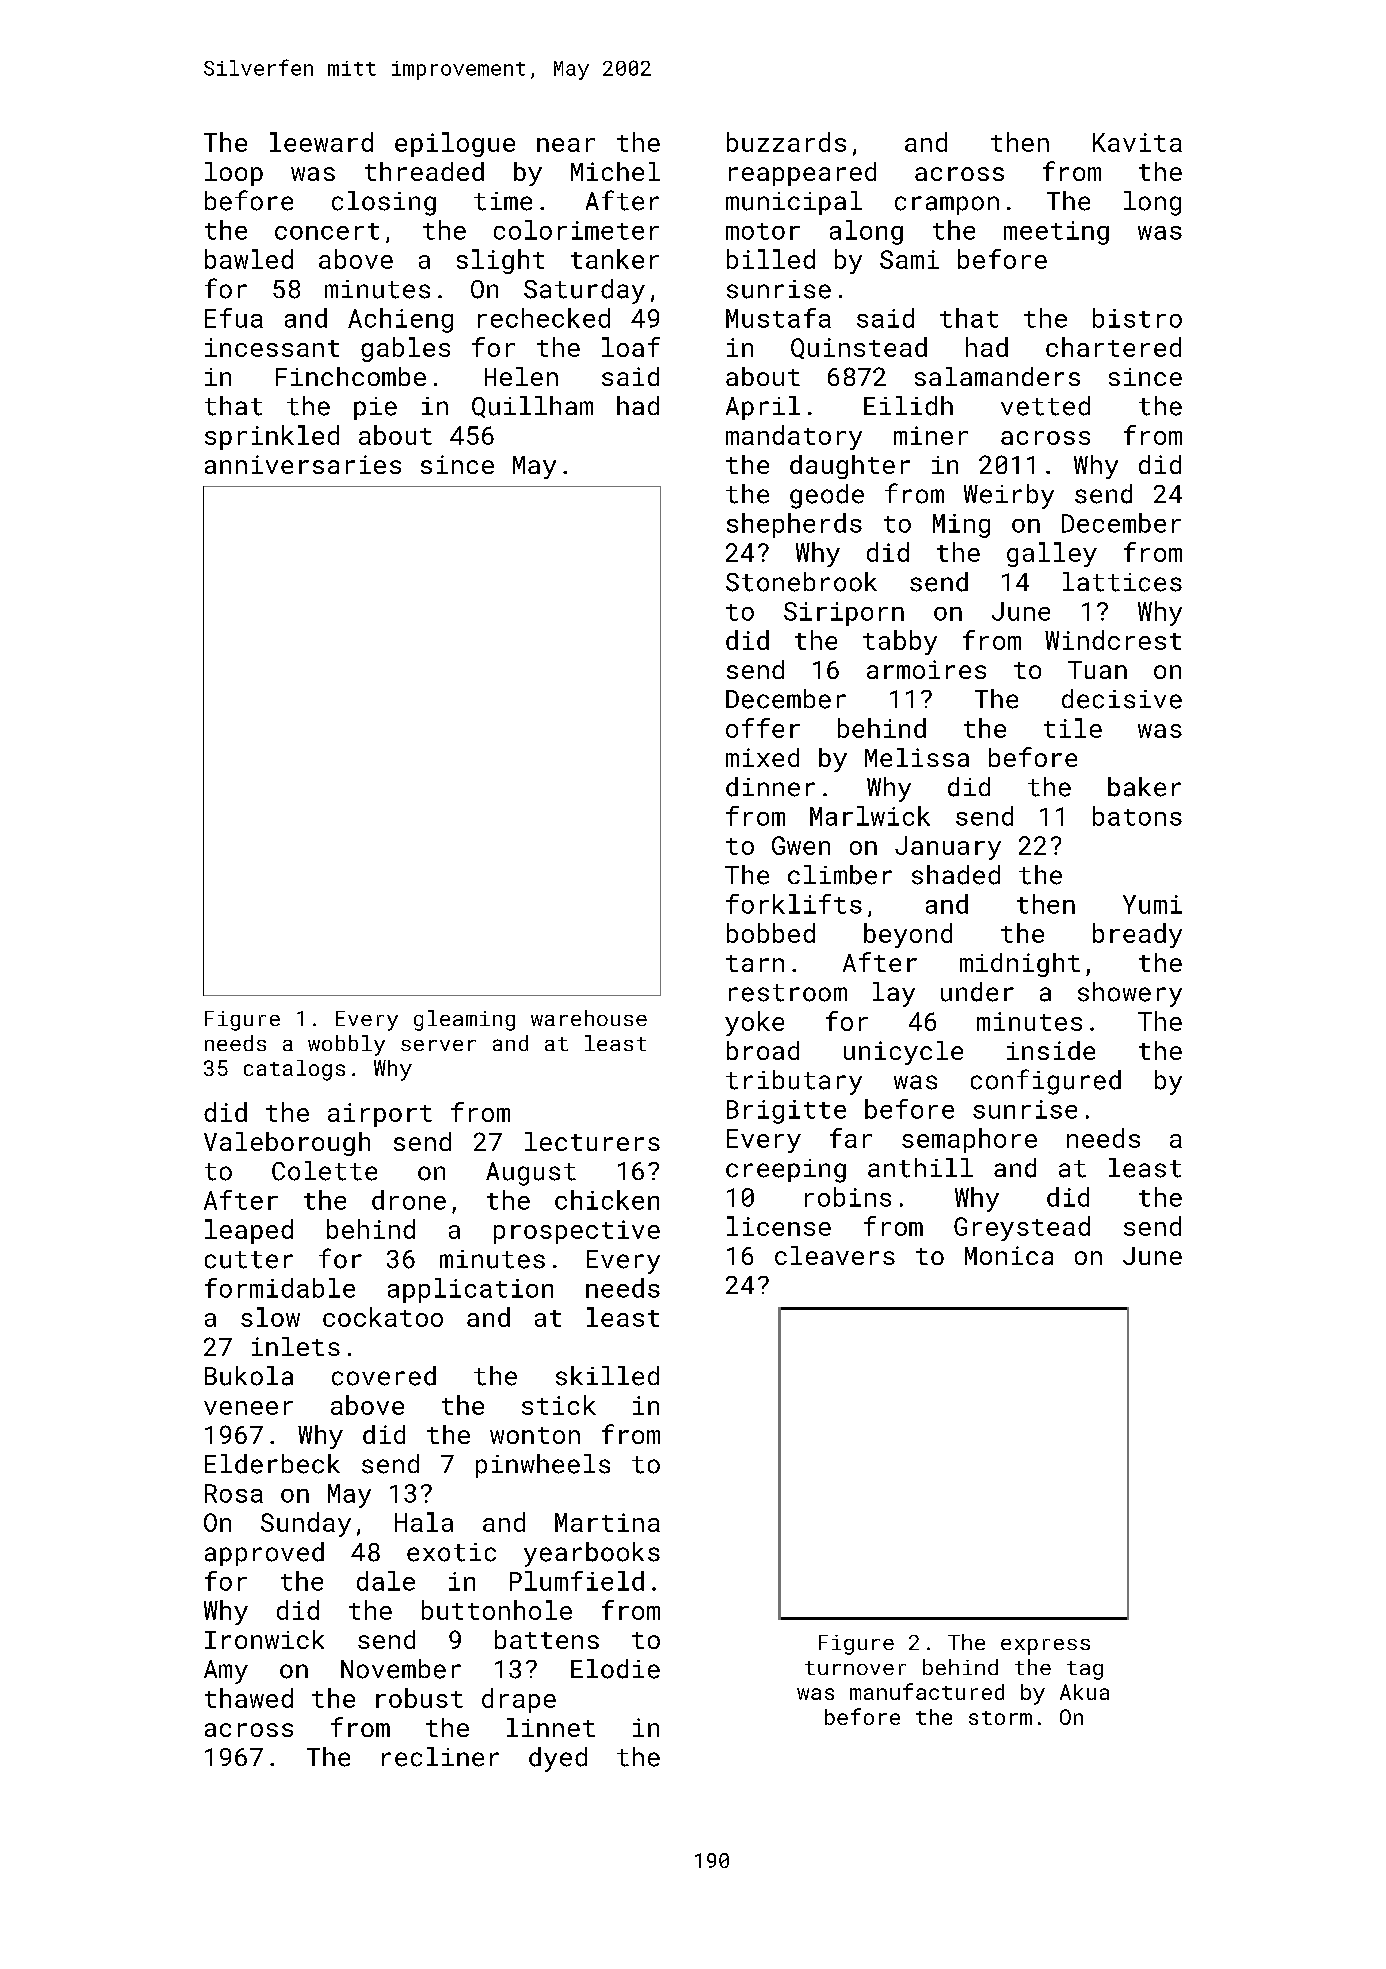  Describe the element at coordinates (346, 1045) in the page. I see `wobbly` at that location.
